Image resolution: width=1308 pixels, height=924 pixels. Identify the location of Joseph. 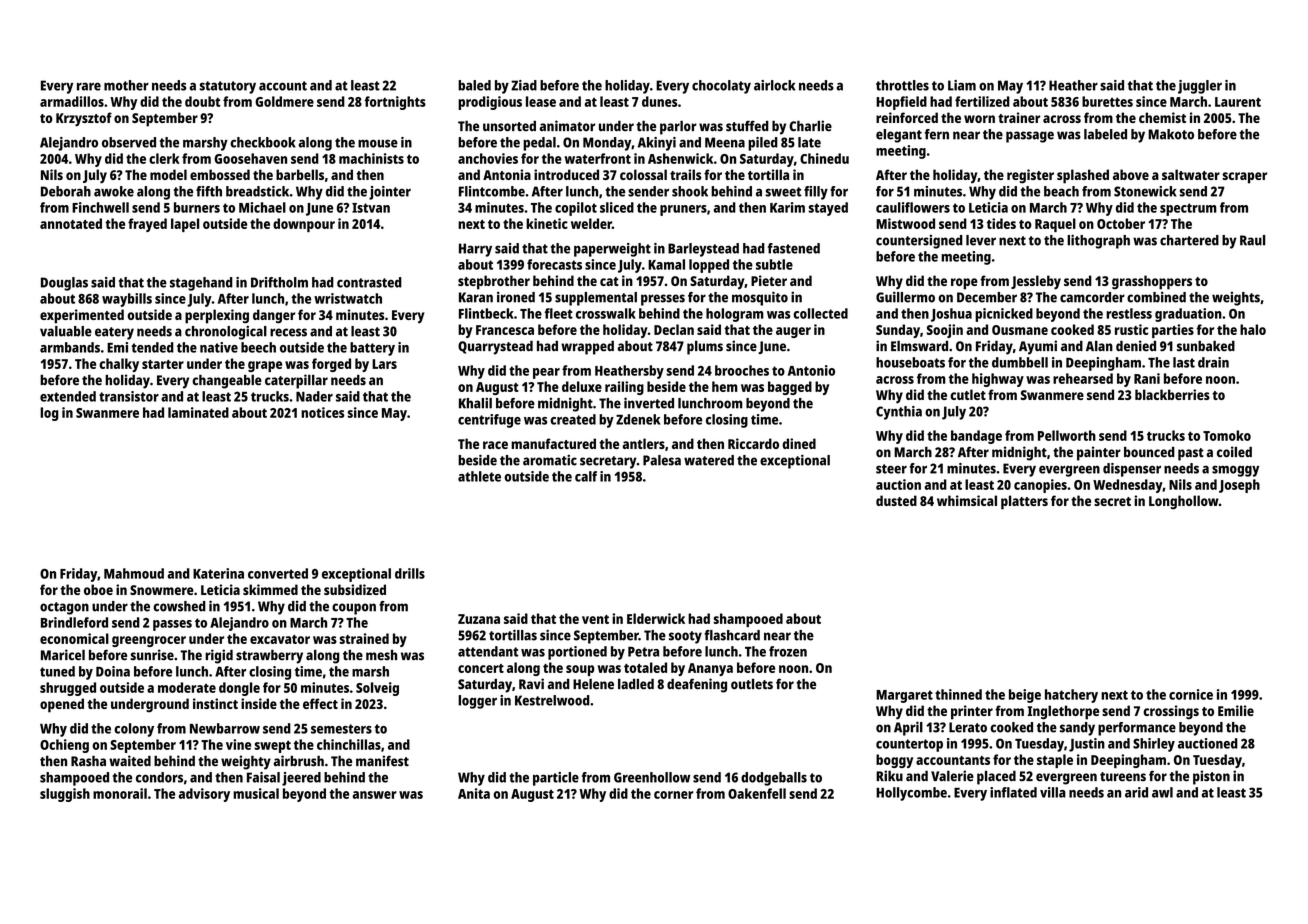
(1239, 486).
